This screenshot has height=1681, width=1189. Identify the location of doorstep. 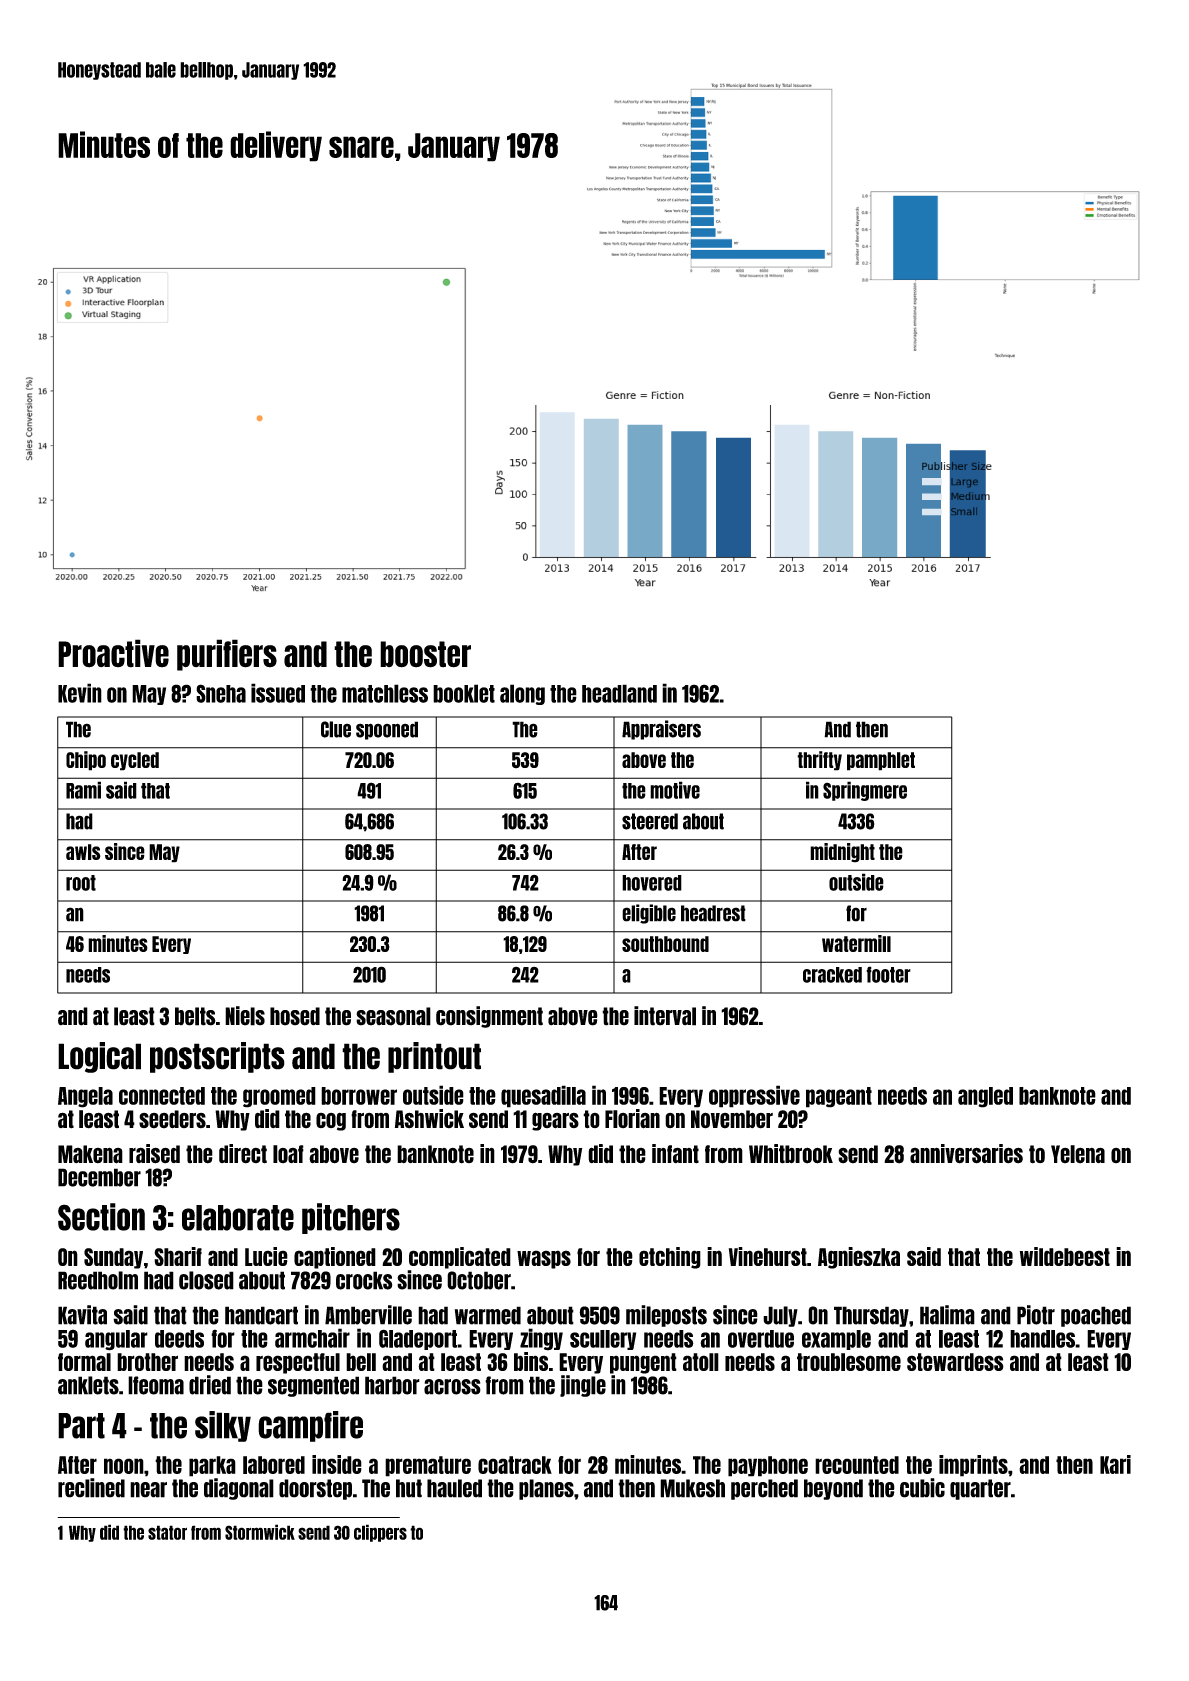
(315, 1489).
